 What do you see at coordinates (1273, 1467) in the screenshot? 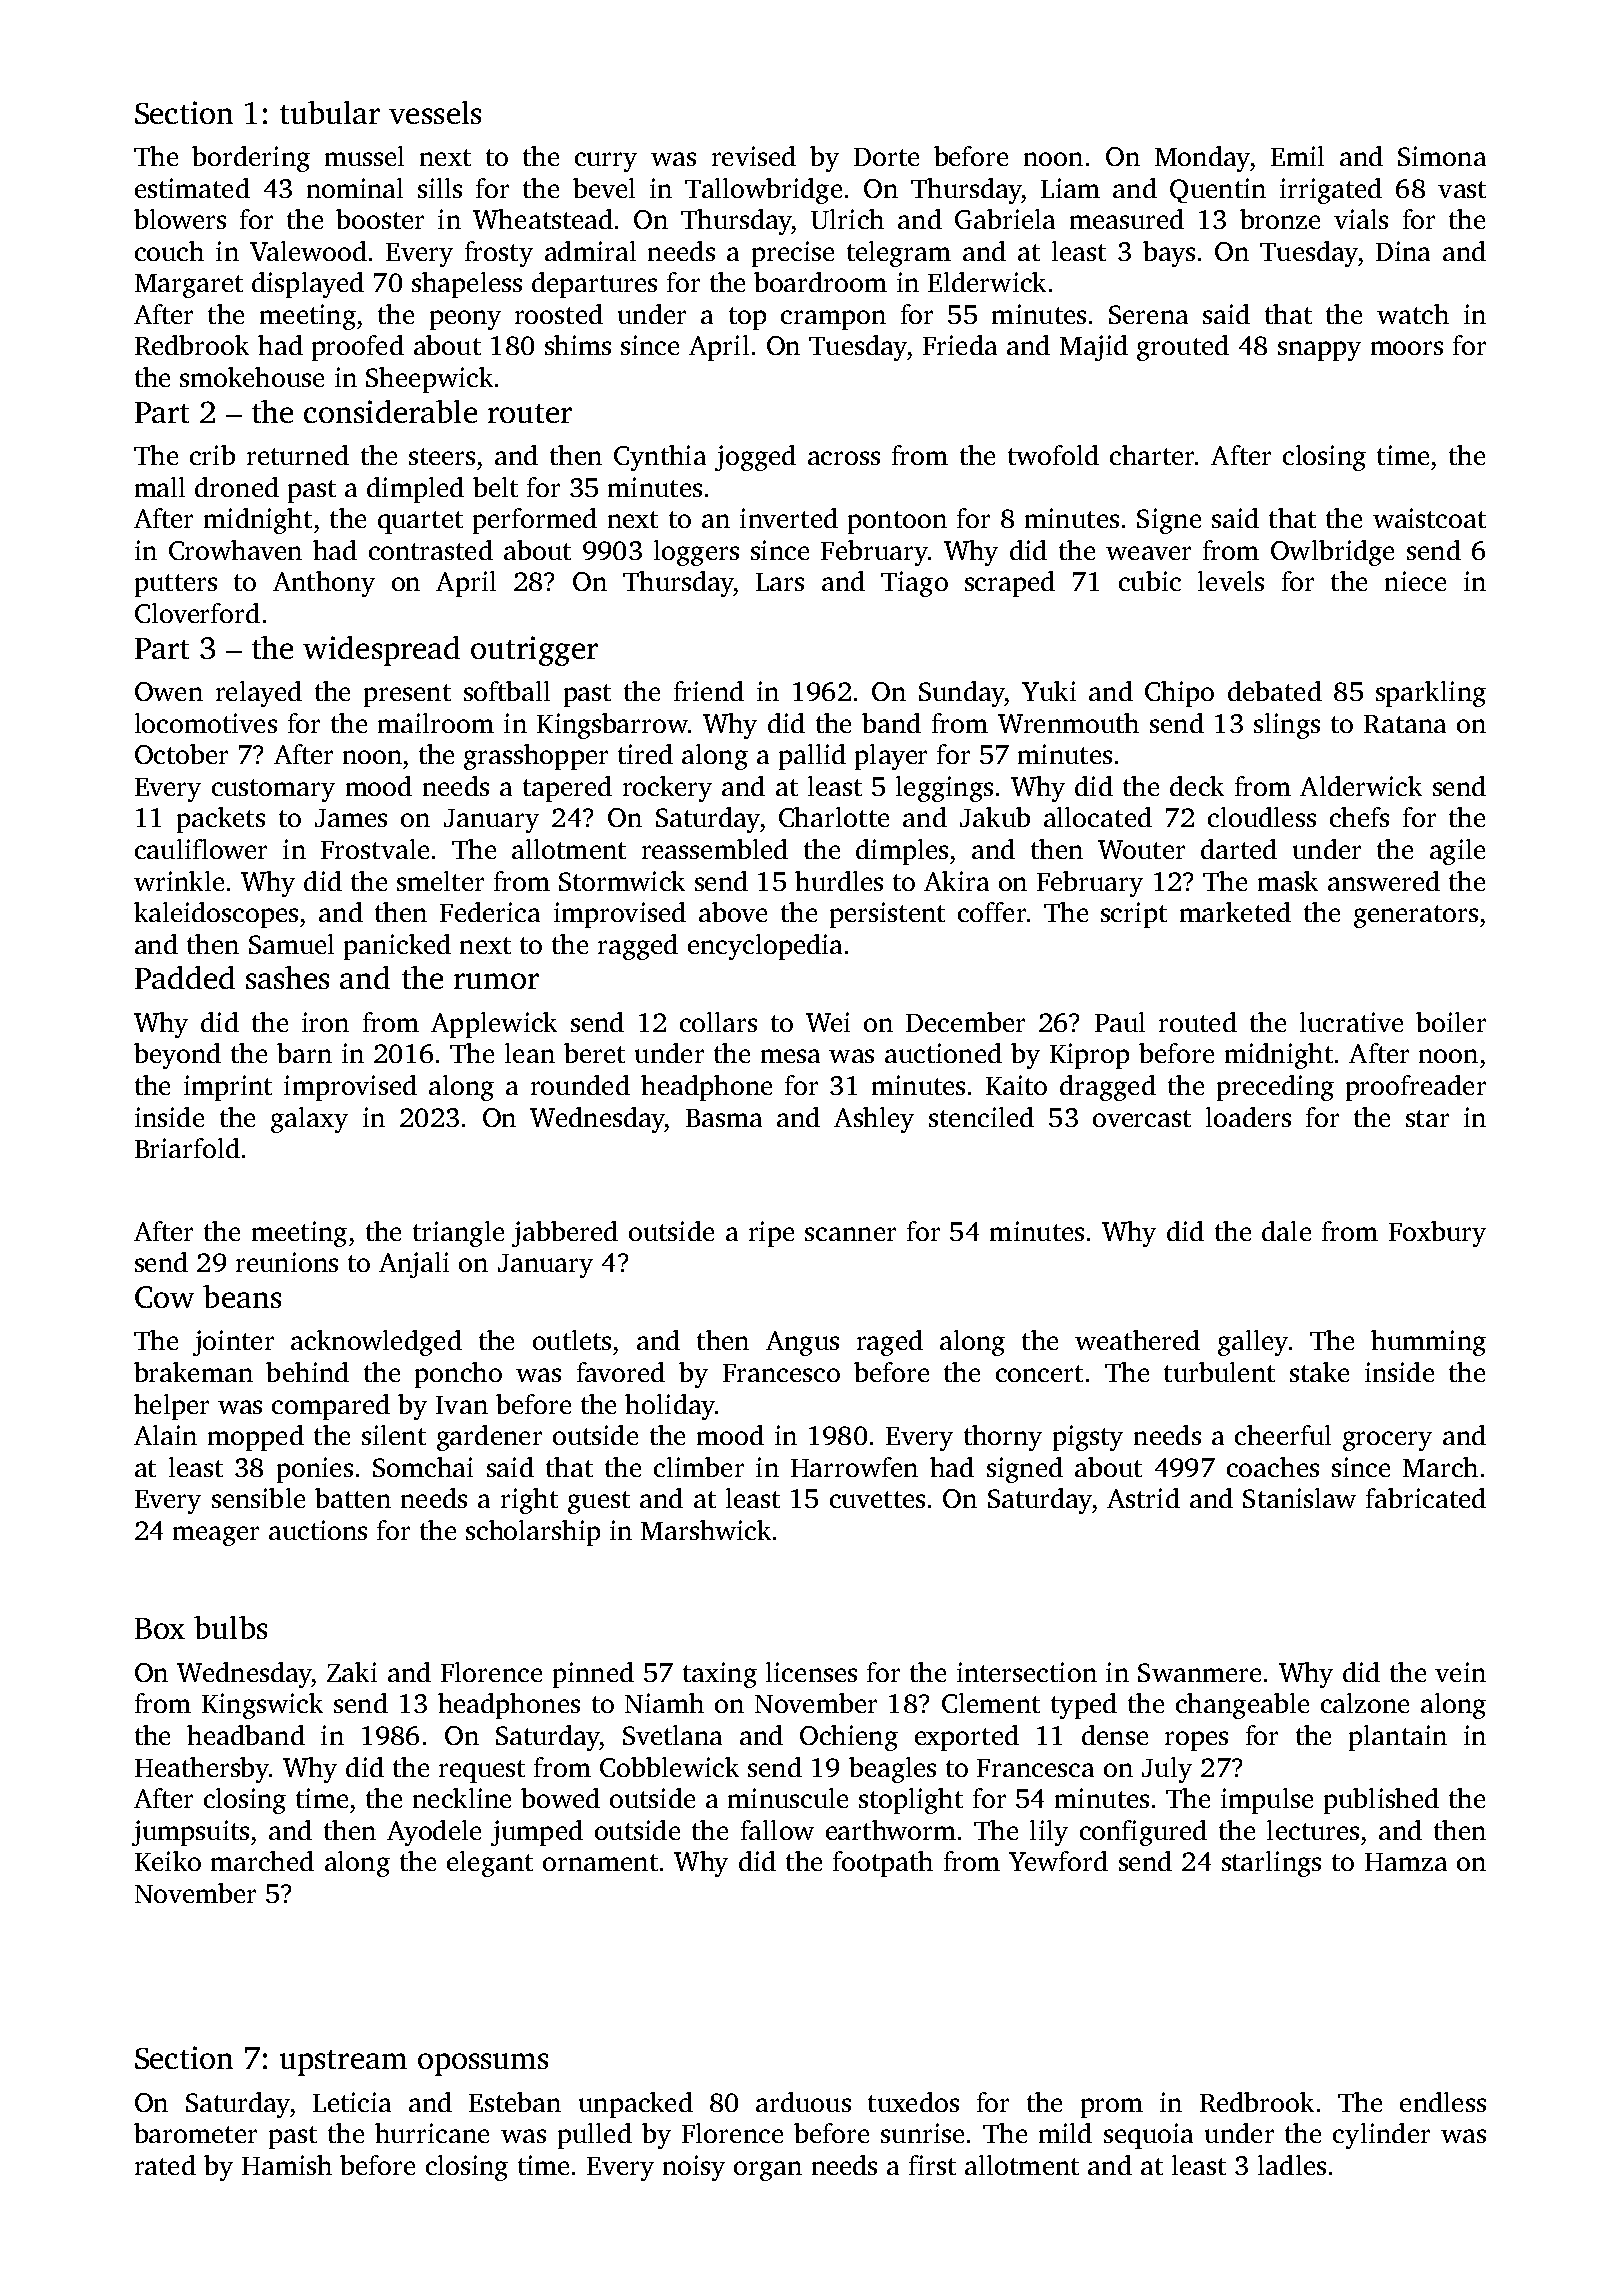
I see `coaches` at bounding box center [1273, 1467].
